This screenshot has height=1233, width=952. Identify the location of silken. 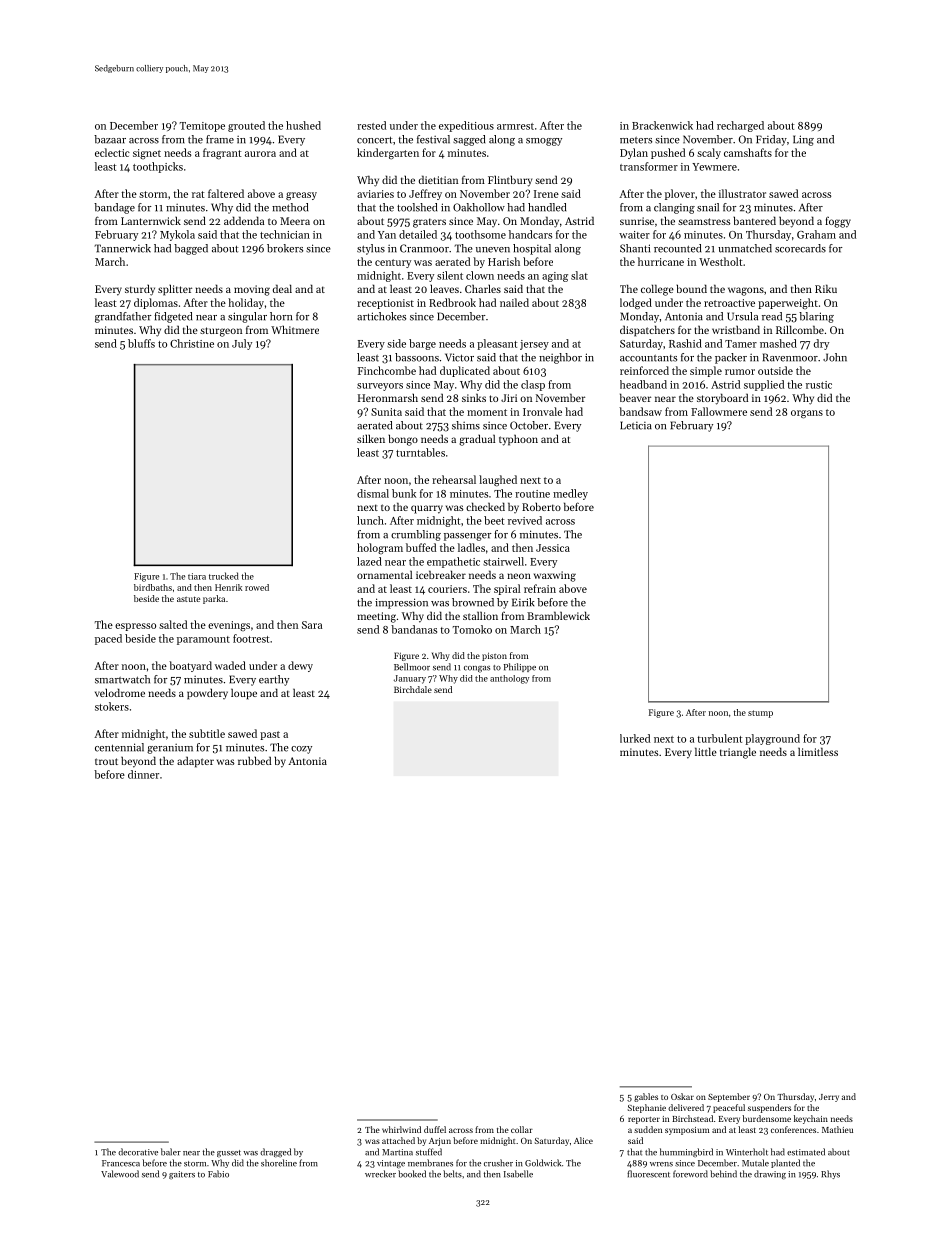
(371, 438).
